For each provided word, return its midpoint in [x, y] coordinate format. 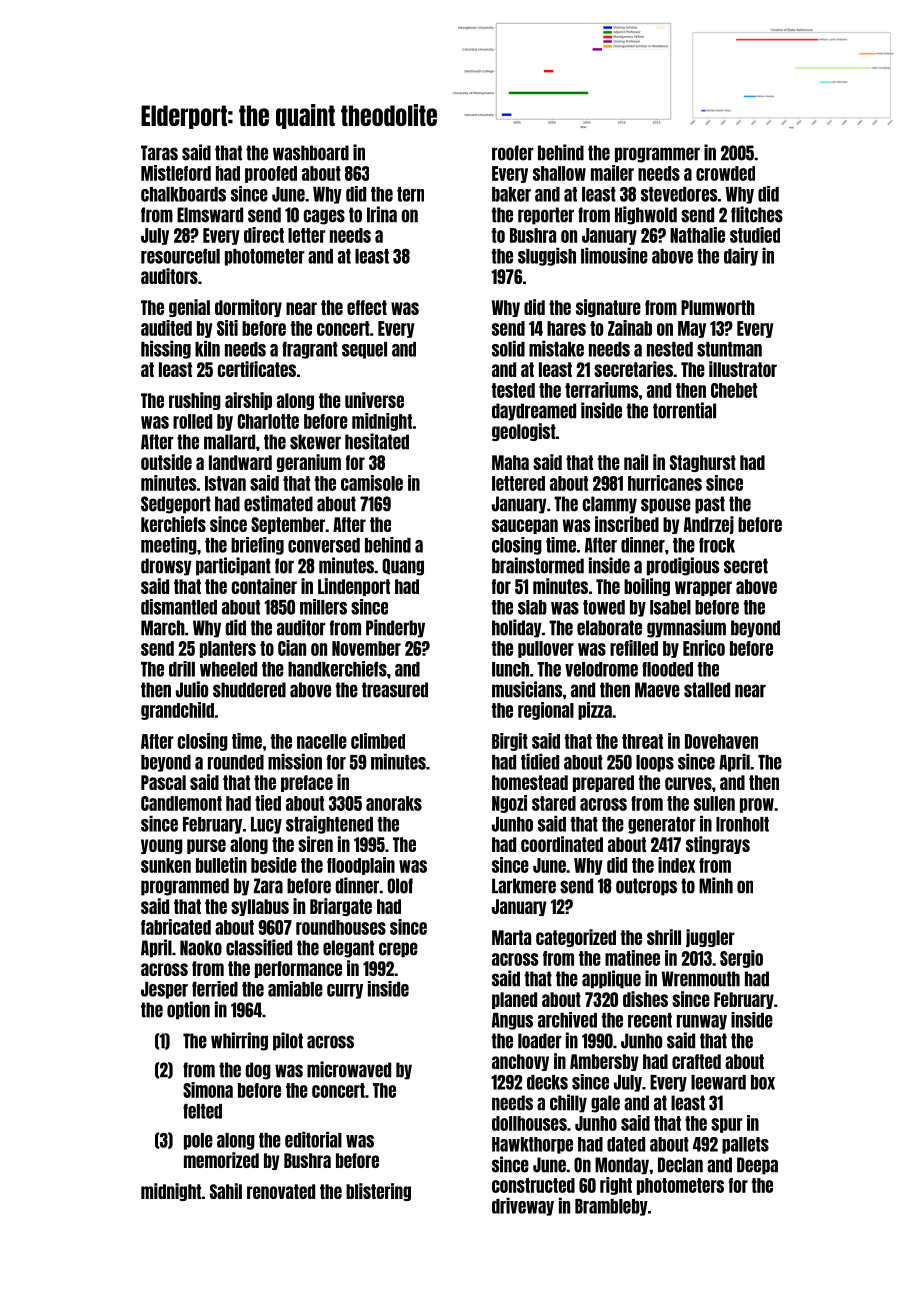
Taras [159, 153]
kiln [207, 348]
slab [532, 607]
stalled [707, 690]
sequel [364, 350]
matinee [632, 958]
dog [258, 1071]
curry [345, 991]
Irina [382, 214]
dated [626, 1144]
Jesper [164, 990]
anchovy [520, 1062]
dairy [741, 256]
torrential [684, 410]
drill [182, 669]
